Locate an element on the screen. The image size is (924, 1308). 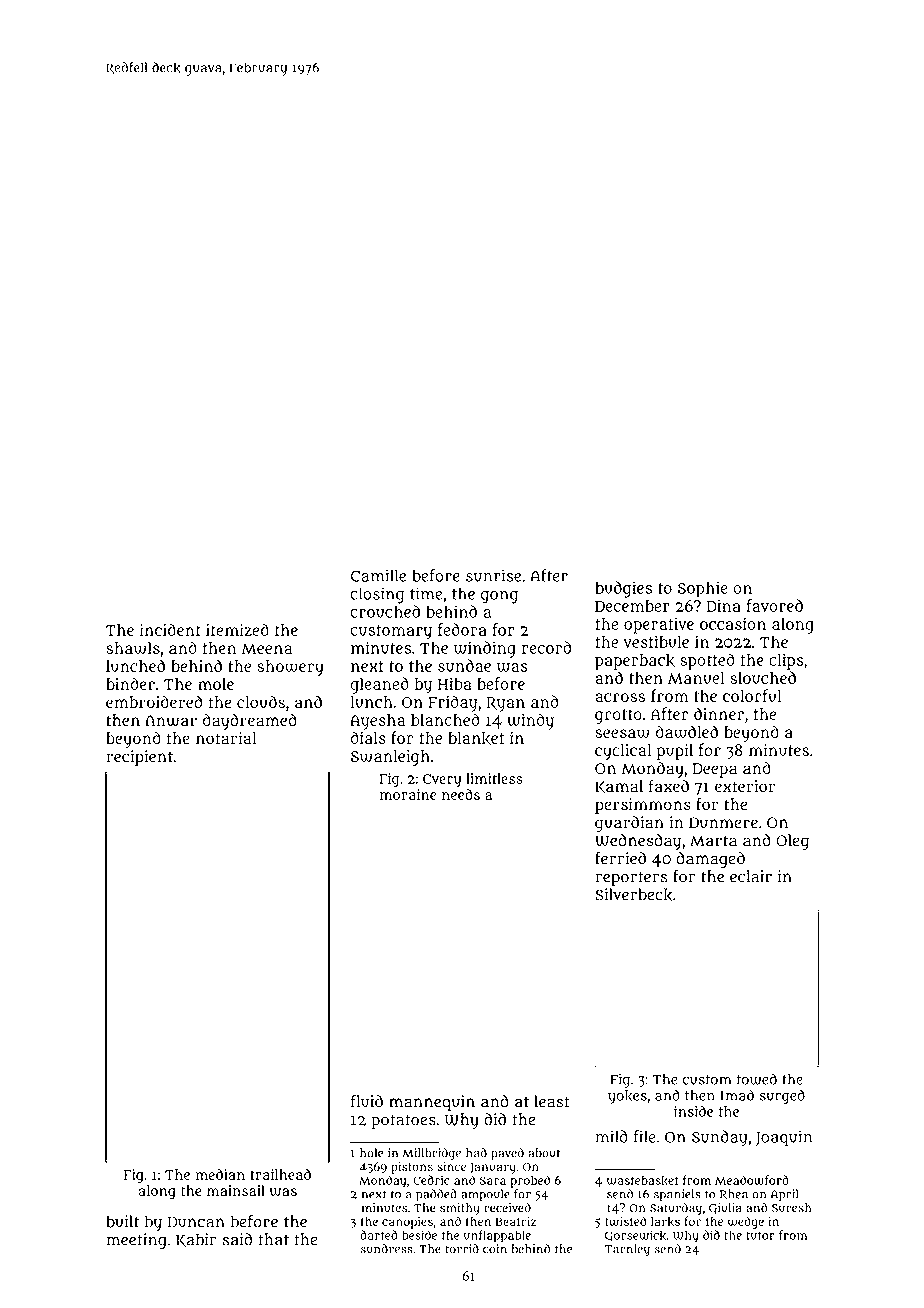
Camille is located at coordinates (378, 575).
